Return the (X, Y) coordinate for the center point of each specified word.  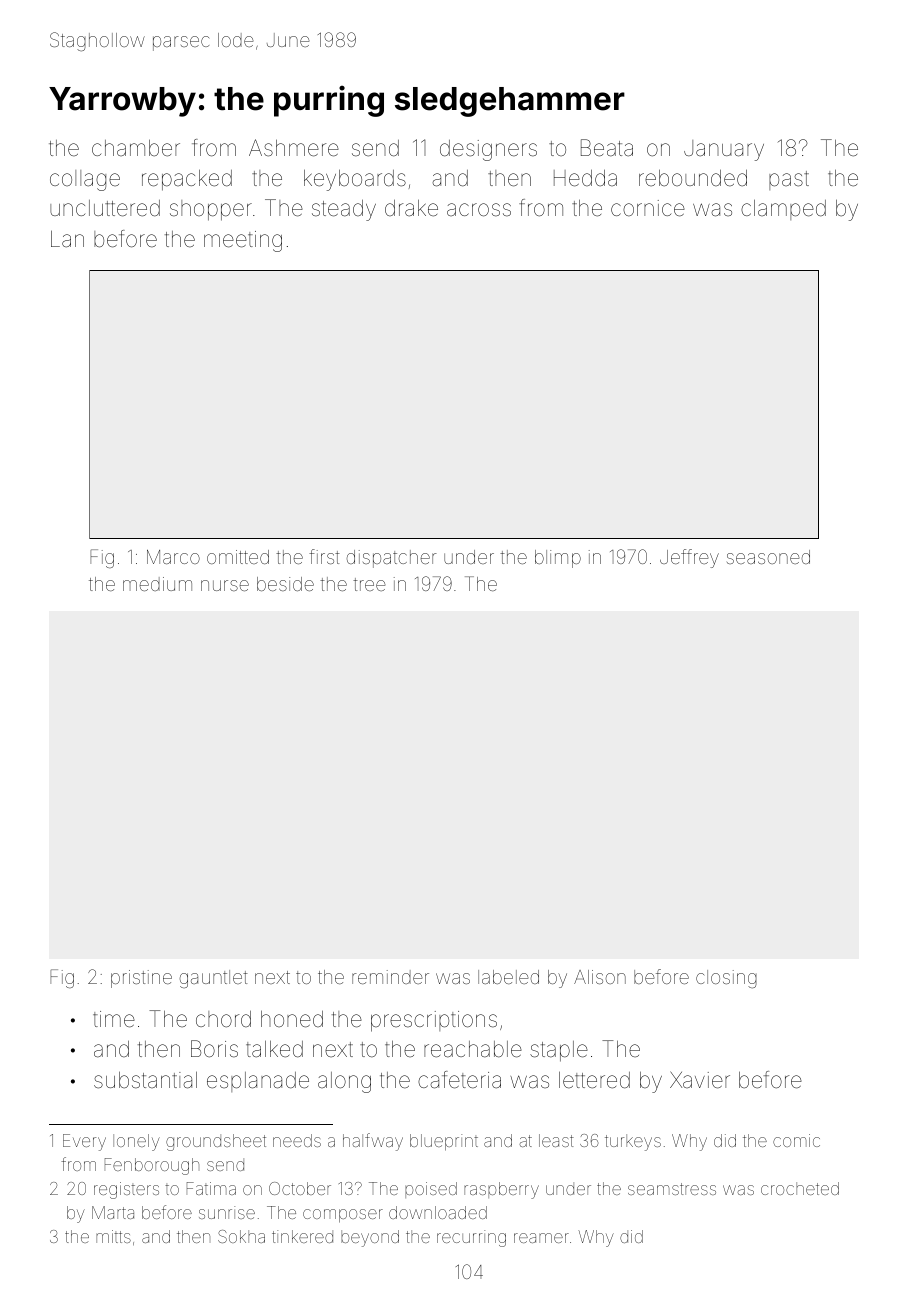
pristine (141, 979)
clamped (783, 210)
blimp (558, 559)
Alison (600, 977)
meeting (243, 241)
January (724, 150)
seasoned (768, 557)
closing (726, 979)
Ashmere (294, 148)
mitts (113, 1236)
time (114, 1019)
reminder (390, 977)
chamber (136, 148)
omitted (238, 557)
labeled (508, 977)
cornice (648, 208)
